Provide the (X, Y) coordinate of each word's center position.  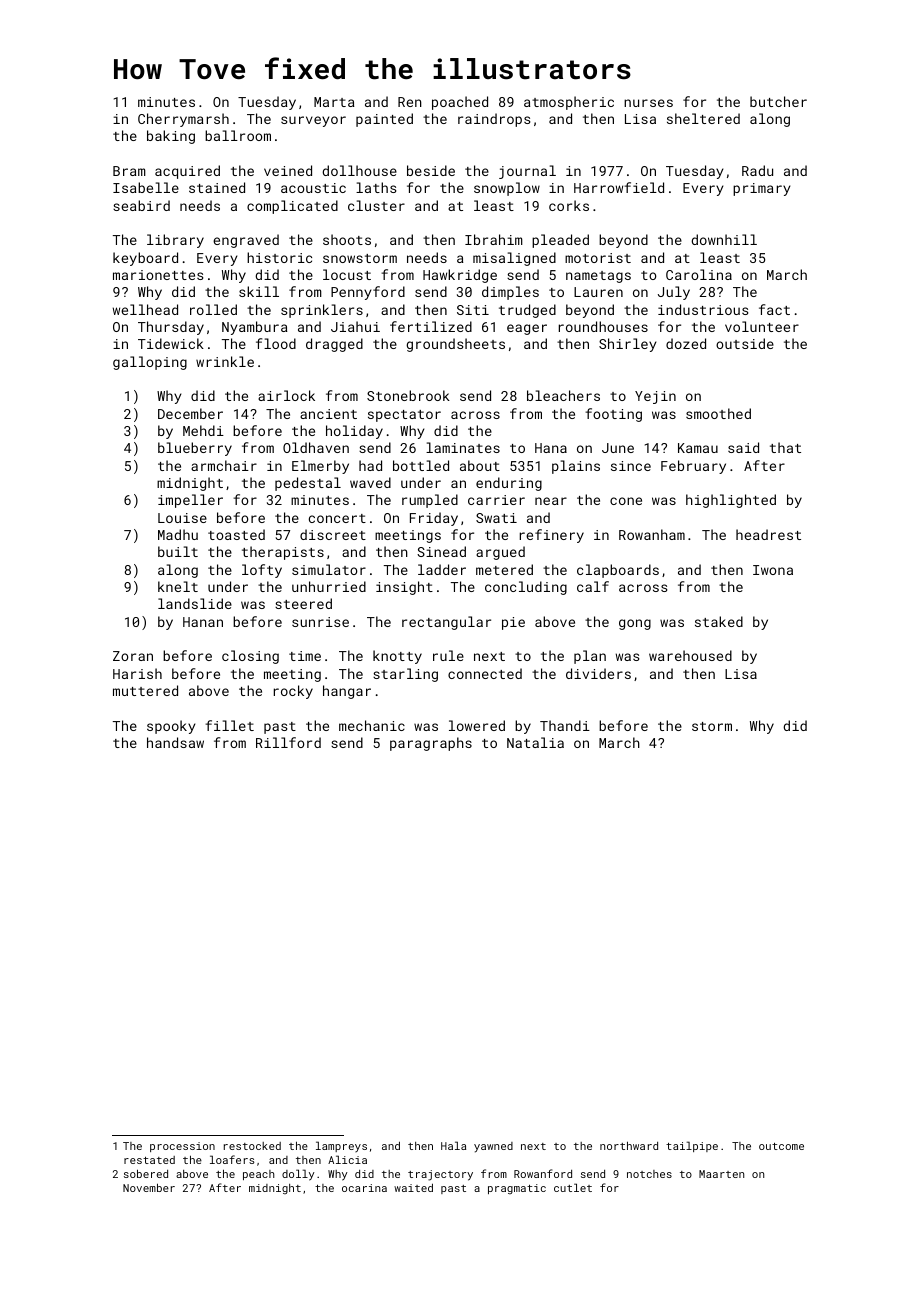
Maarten (721, 1174)
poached (460, 103)
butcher (778, 101)
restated (149, 1160)
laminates (463, 447)
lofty (262, 571)
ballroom (238, 135)
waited (413, 1187)
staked (719, 621)
